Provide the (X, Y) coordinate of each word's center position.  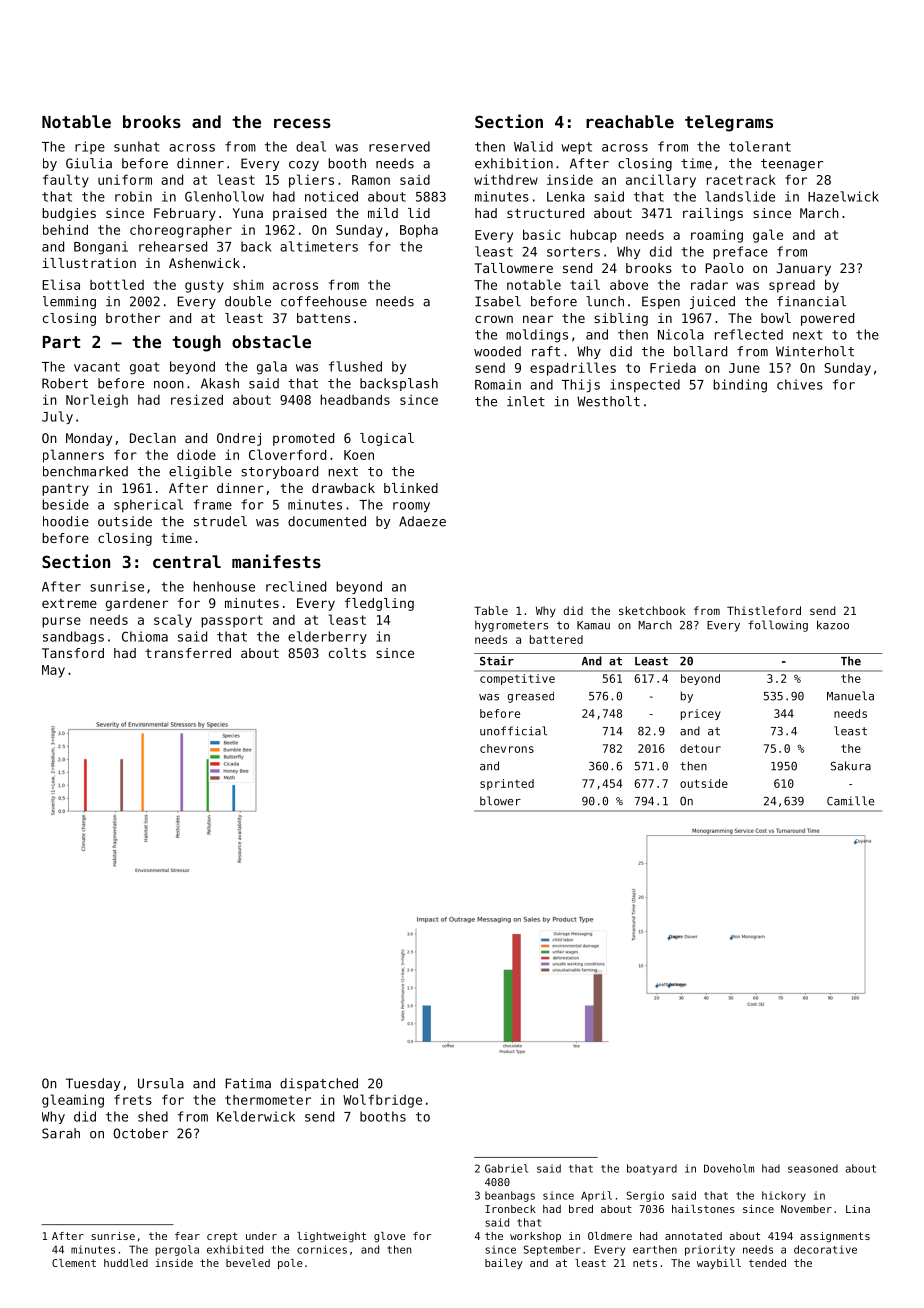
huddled (126, 1263)
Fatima (248, 1083)
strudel (220, 521)
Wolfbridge (382, 1101)
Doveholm (729, 1168)
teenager (792, 165)
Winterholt (815, 351)
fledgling (379, 604)
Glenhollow (224, 196)
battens (323, 318)
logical (387, 439)
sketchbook (652, 610)
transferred (188, 653)
